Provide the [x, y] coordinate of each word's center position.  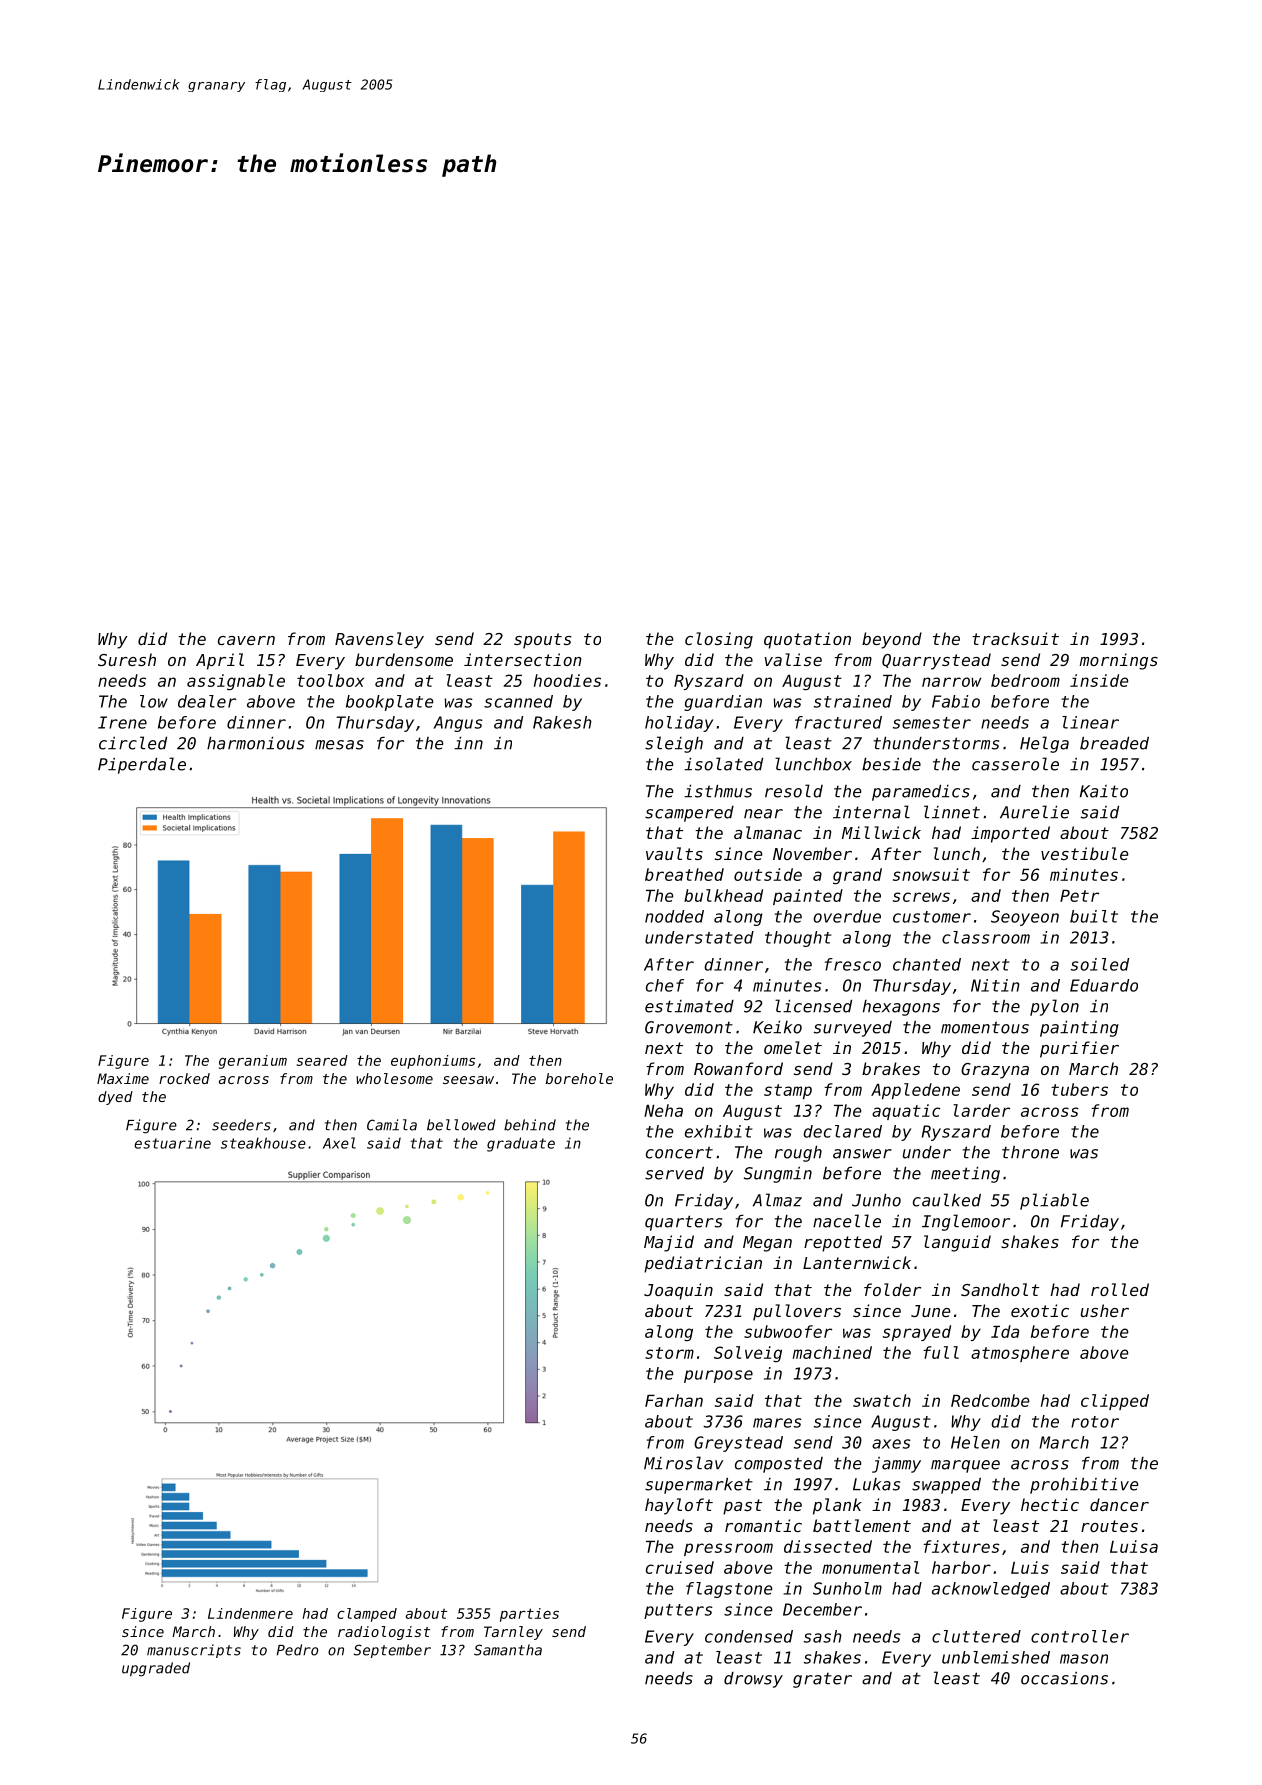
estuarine [172, 1143]
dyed [115, 1098]
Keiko [777, 1027]
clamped [367, 1615]
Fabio [956, 701]
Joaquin [678, 1291]
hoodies [567, 680]
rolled [1120, 1289]
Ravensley [379, 640]
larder [981, 1110]
